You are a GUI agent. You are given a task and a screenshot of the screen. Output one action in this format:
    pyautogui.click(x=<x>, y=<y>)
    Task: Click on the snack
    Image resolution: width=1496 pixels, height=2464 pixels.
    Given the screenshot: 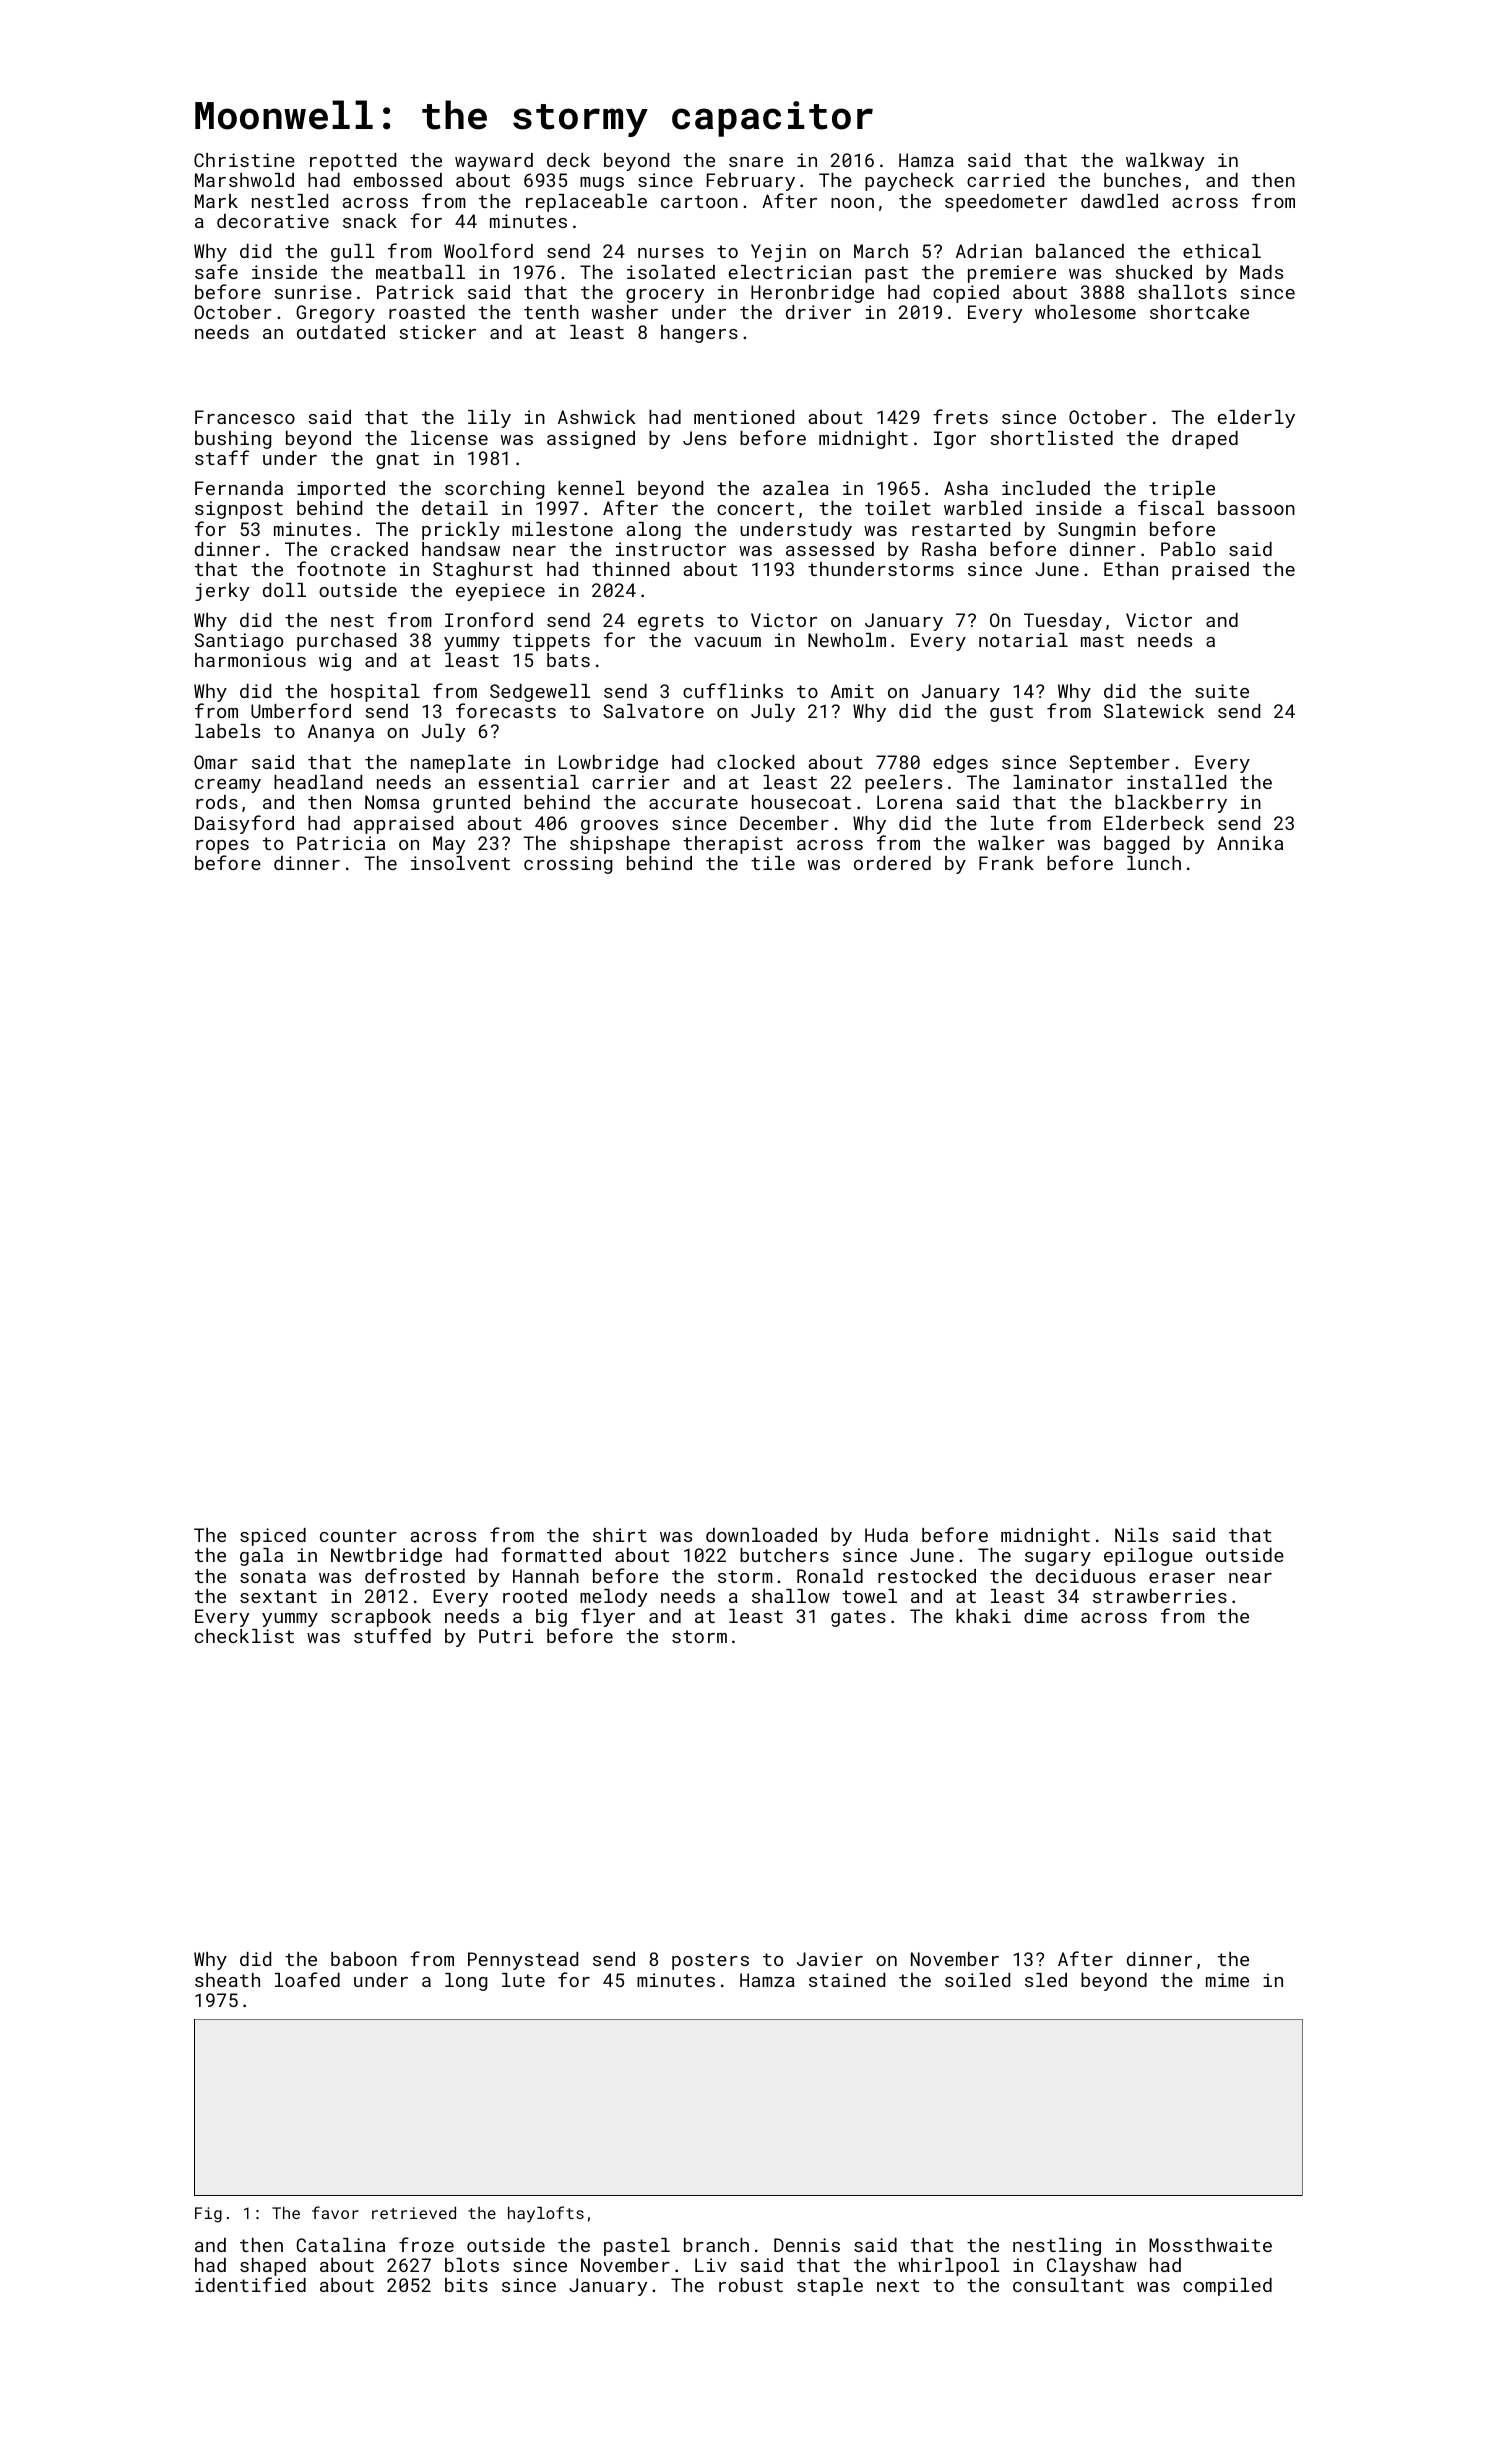 What is the action you would take?
    pyautogui.click(x=370, y=221)
